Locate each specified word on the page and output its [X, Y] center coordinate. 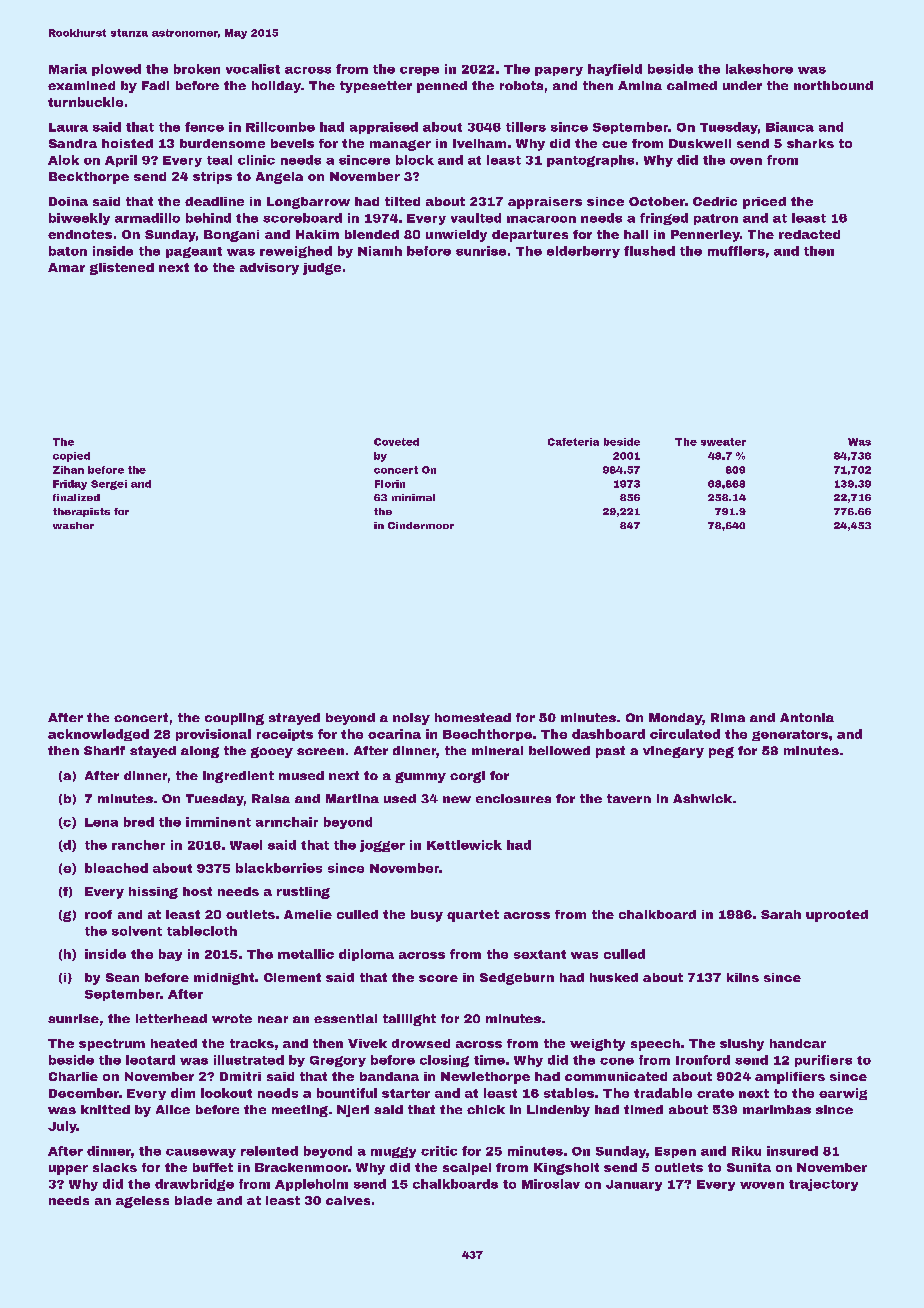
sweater [723, 442]
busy [427, 916]
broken [197, 69]
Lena [101, 822]
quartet [473, 916]
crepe [419, 71]
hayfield [615, 70]
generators [790, 735]
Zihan [68, 470]
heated [174, 1043]
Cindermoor [421, 525]
